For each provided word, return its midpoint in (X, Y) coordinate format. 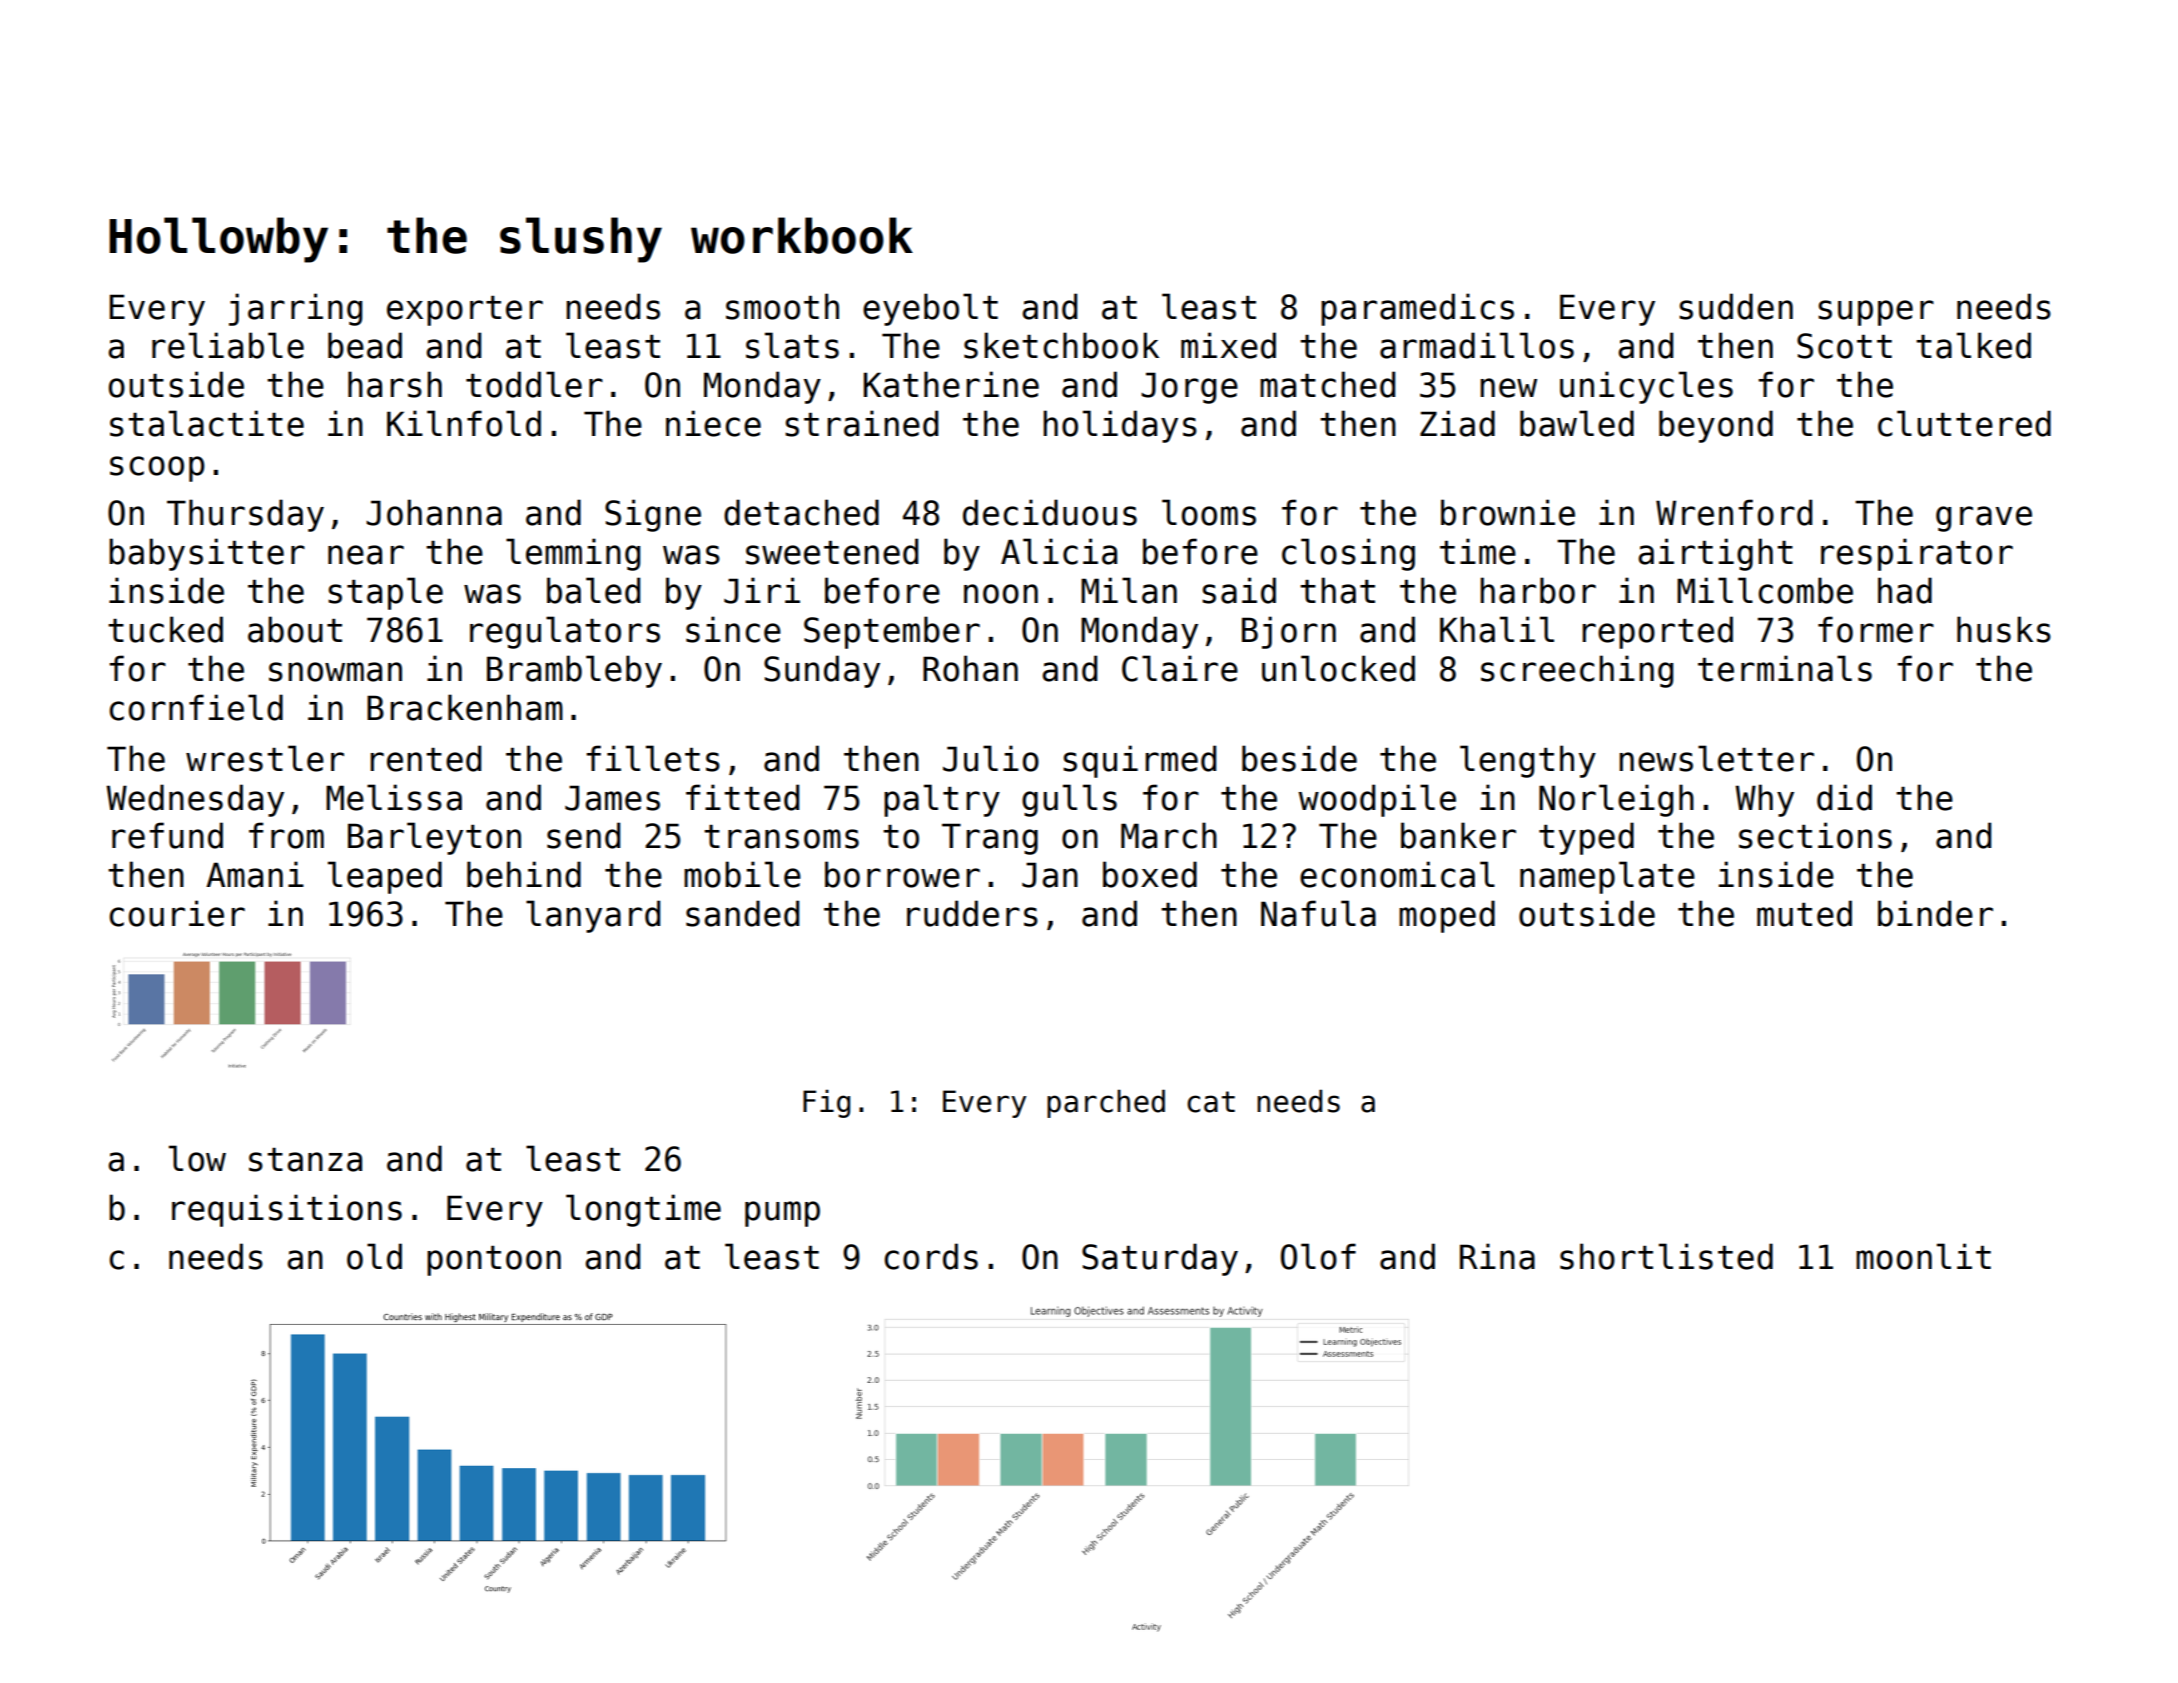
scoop (157, 469)
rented (425, 758)
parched (1106, 1103)
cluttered (1964, 423)
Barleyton (434, 838)
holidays (1120, 426)
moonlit (1923, 1256)
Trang (990, 839)
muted (1804, 913)
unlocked (1338, 668)
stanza (305, 1160)
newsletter (1716, 758)
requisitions (287, 1210)
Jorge (1189, 388)
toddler (534, 384)
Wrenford (1734, 512)
